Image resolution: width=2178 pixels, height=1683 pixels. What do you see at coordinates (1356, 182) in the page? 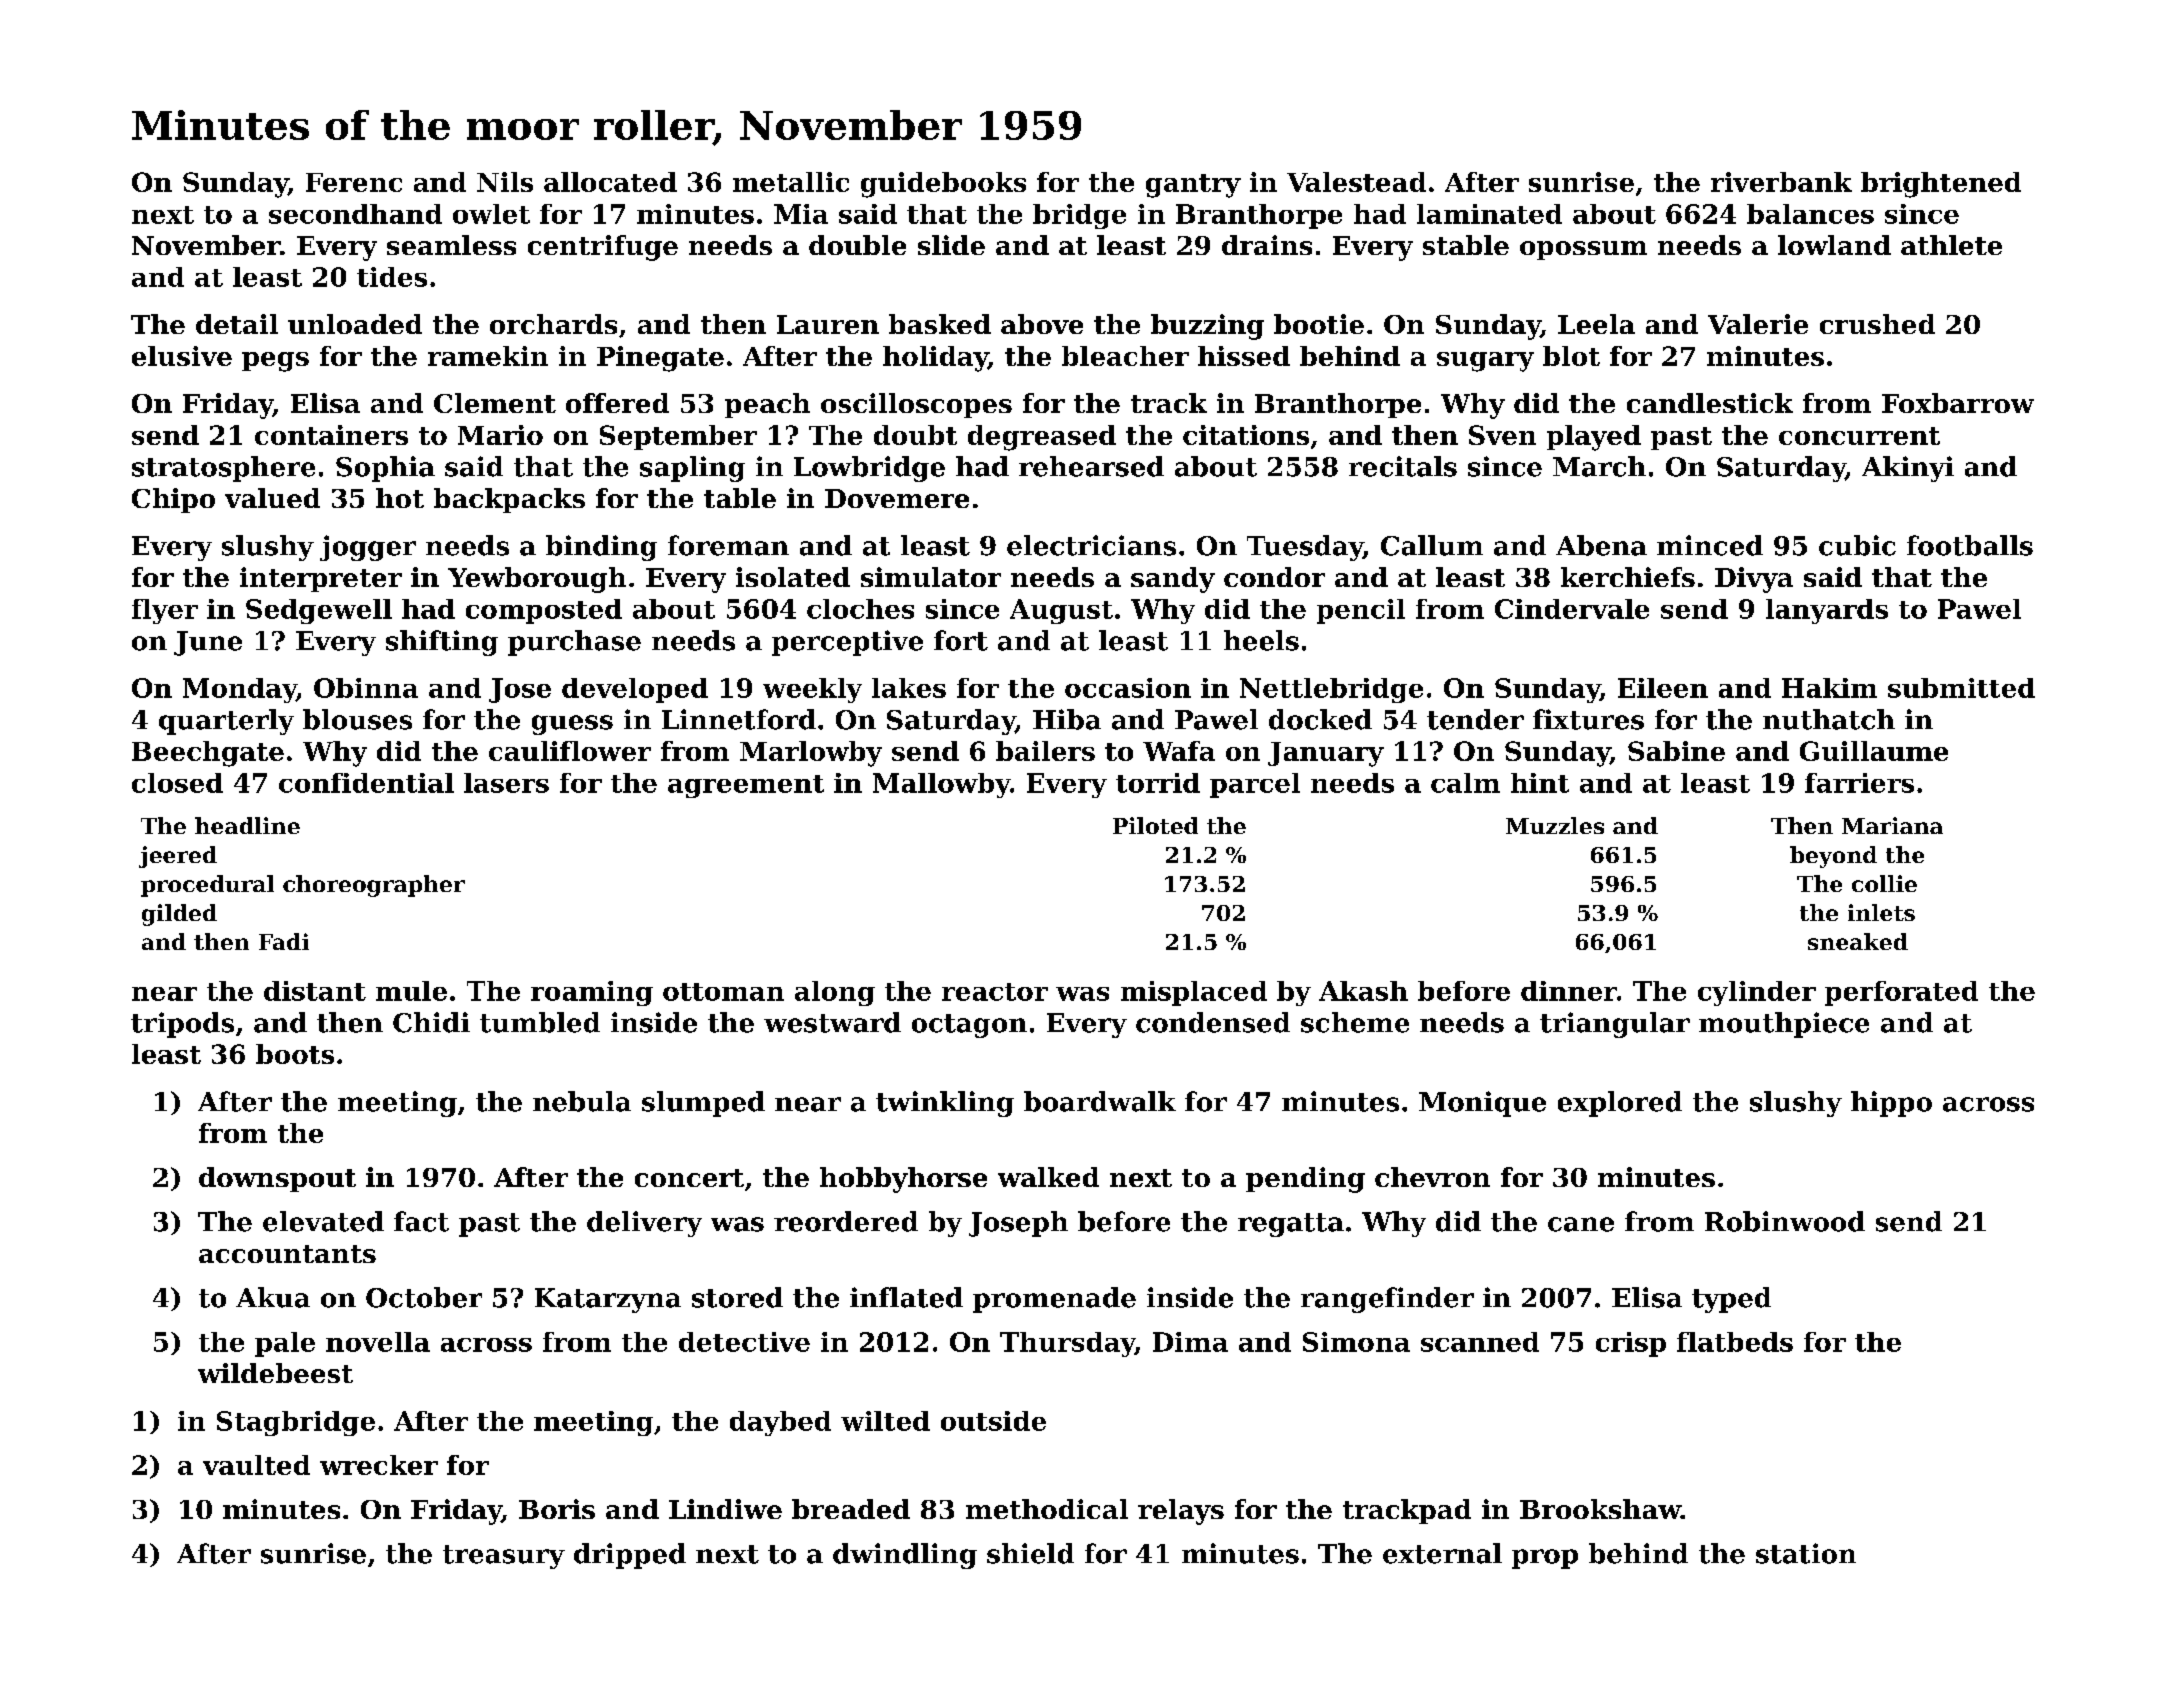
I see `Valestead` at bounding box center [1356, 182].
